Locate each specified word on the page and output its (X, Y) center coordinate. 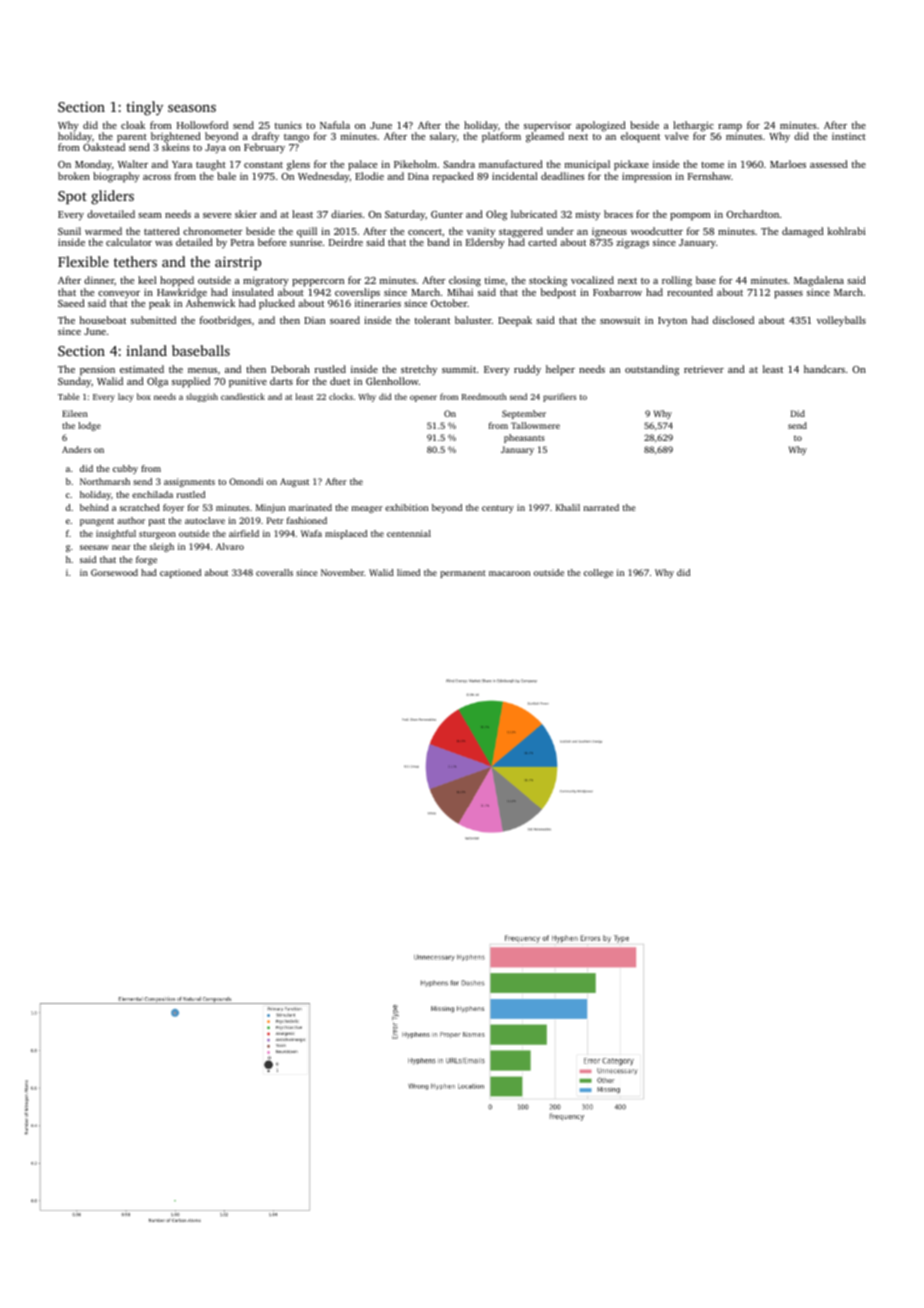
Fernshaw (709, 176)
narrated (601, 507)
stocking (548, 281)
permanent (463, 574)
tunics (288, 125)
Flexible (83, 261)
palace (362, 165)
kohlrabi (846, 231)
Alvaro (230, 546)
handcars (824, 369)
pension (97, 371)
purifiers (559, 397)
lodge (89, 426)
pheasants (524, 438)
